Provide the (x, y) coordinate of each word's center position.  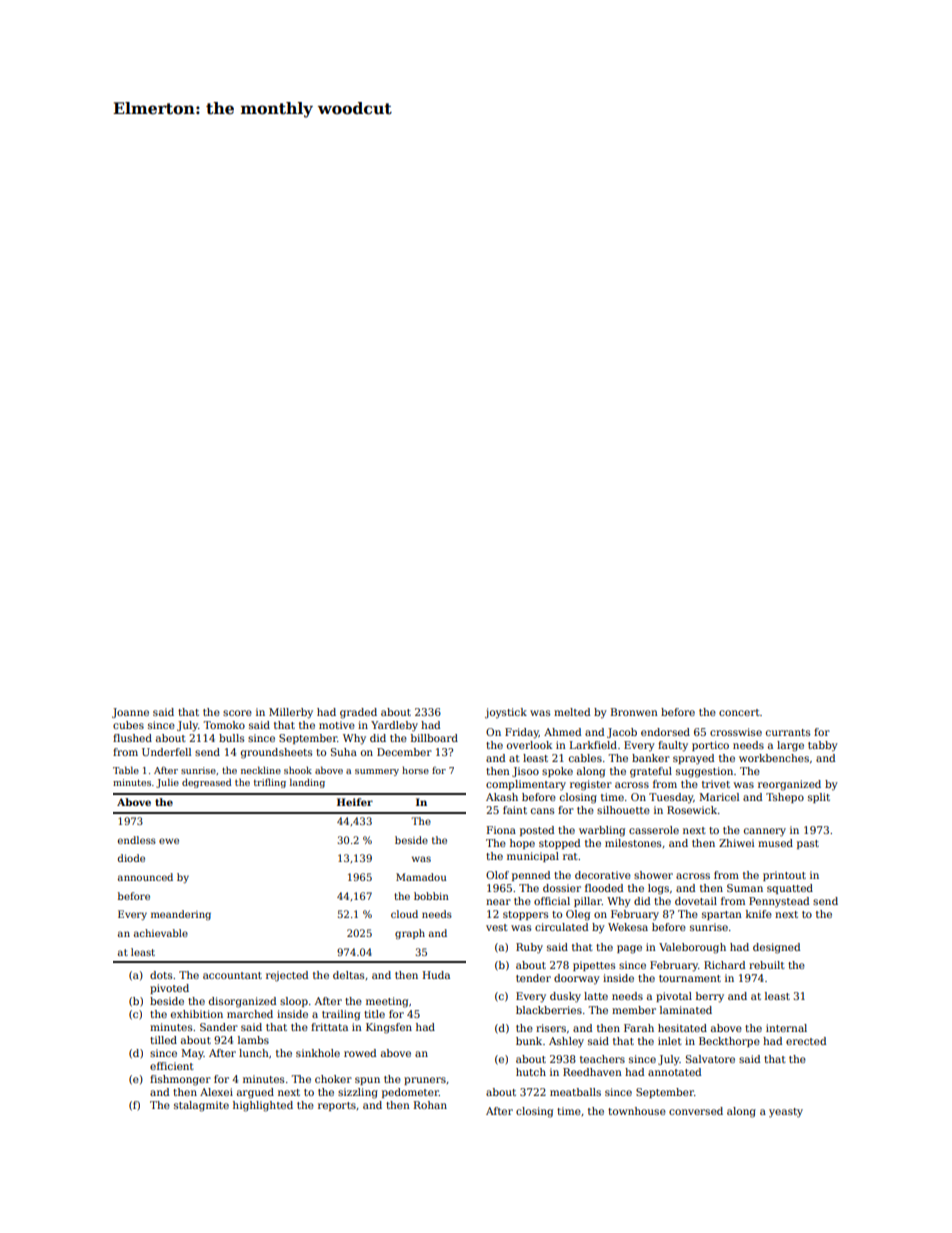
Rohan (430, 1105)
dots (161, 975)
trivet (716, 784)
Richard (724, 965)
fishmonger (180, 1080)
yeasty (786, 1113)
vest (497, 927)
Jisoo (525, 772)
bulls (231, 738)
